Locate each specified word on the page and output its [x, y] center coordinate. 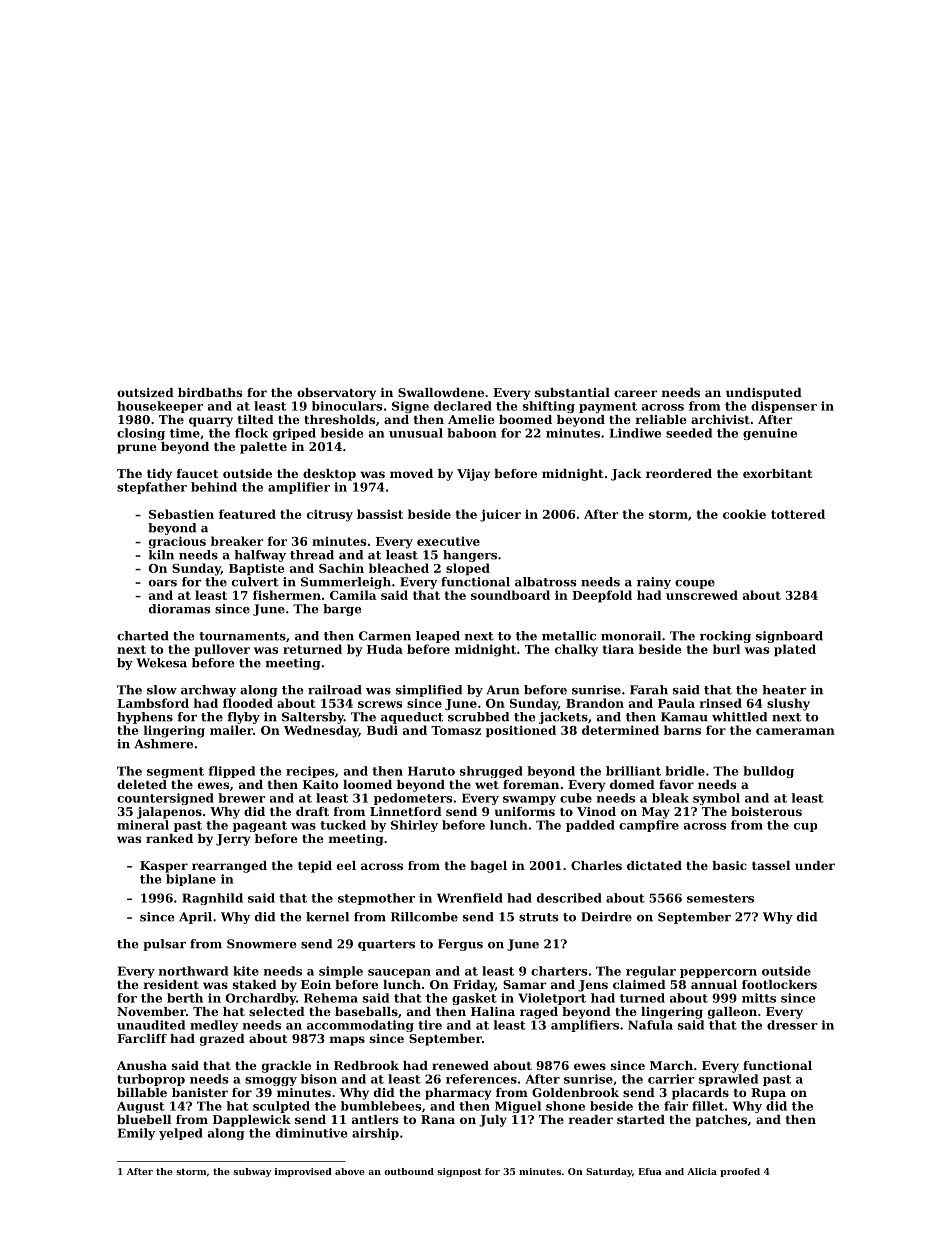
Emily [136, 1134]
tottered [798, 514]
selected [277, 1011]
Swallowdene [441, 392]
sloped [468, 569]
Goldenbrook [575, 1092]
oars [163, 583]
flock [251, 433]
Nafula [650, 1025]
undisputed [764, 394]
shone [565, 1106]
